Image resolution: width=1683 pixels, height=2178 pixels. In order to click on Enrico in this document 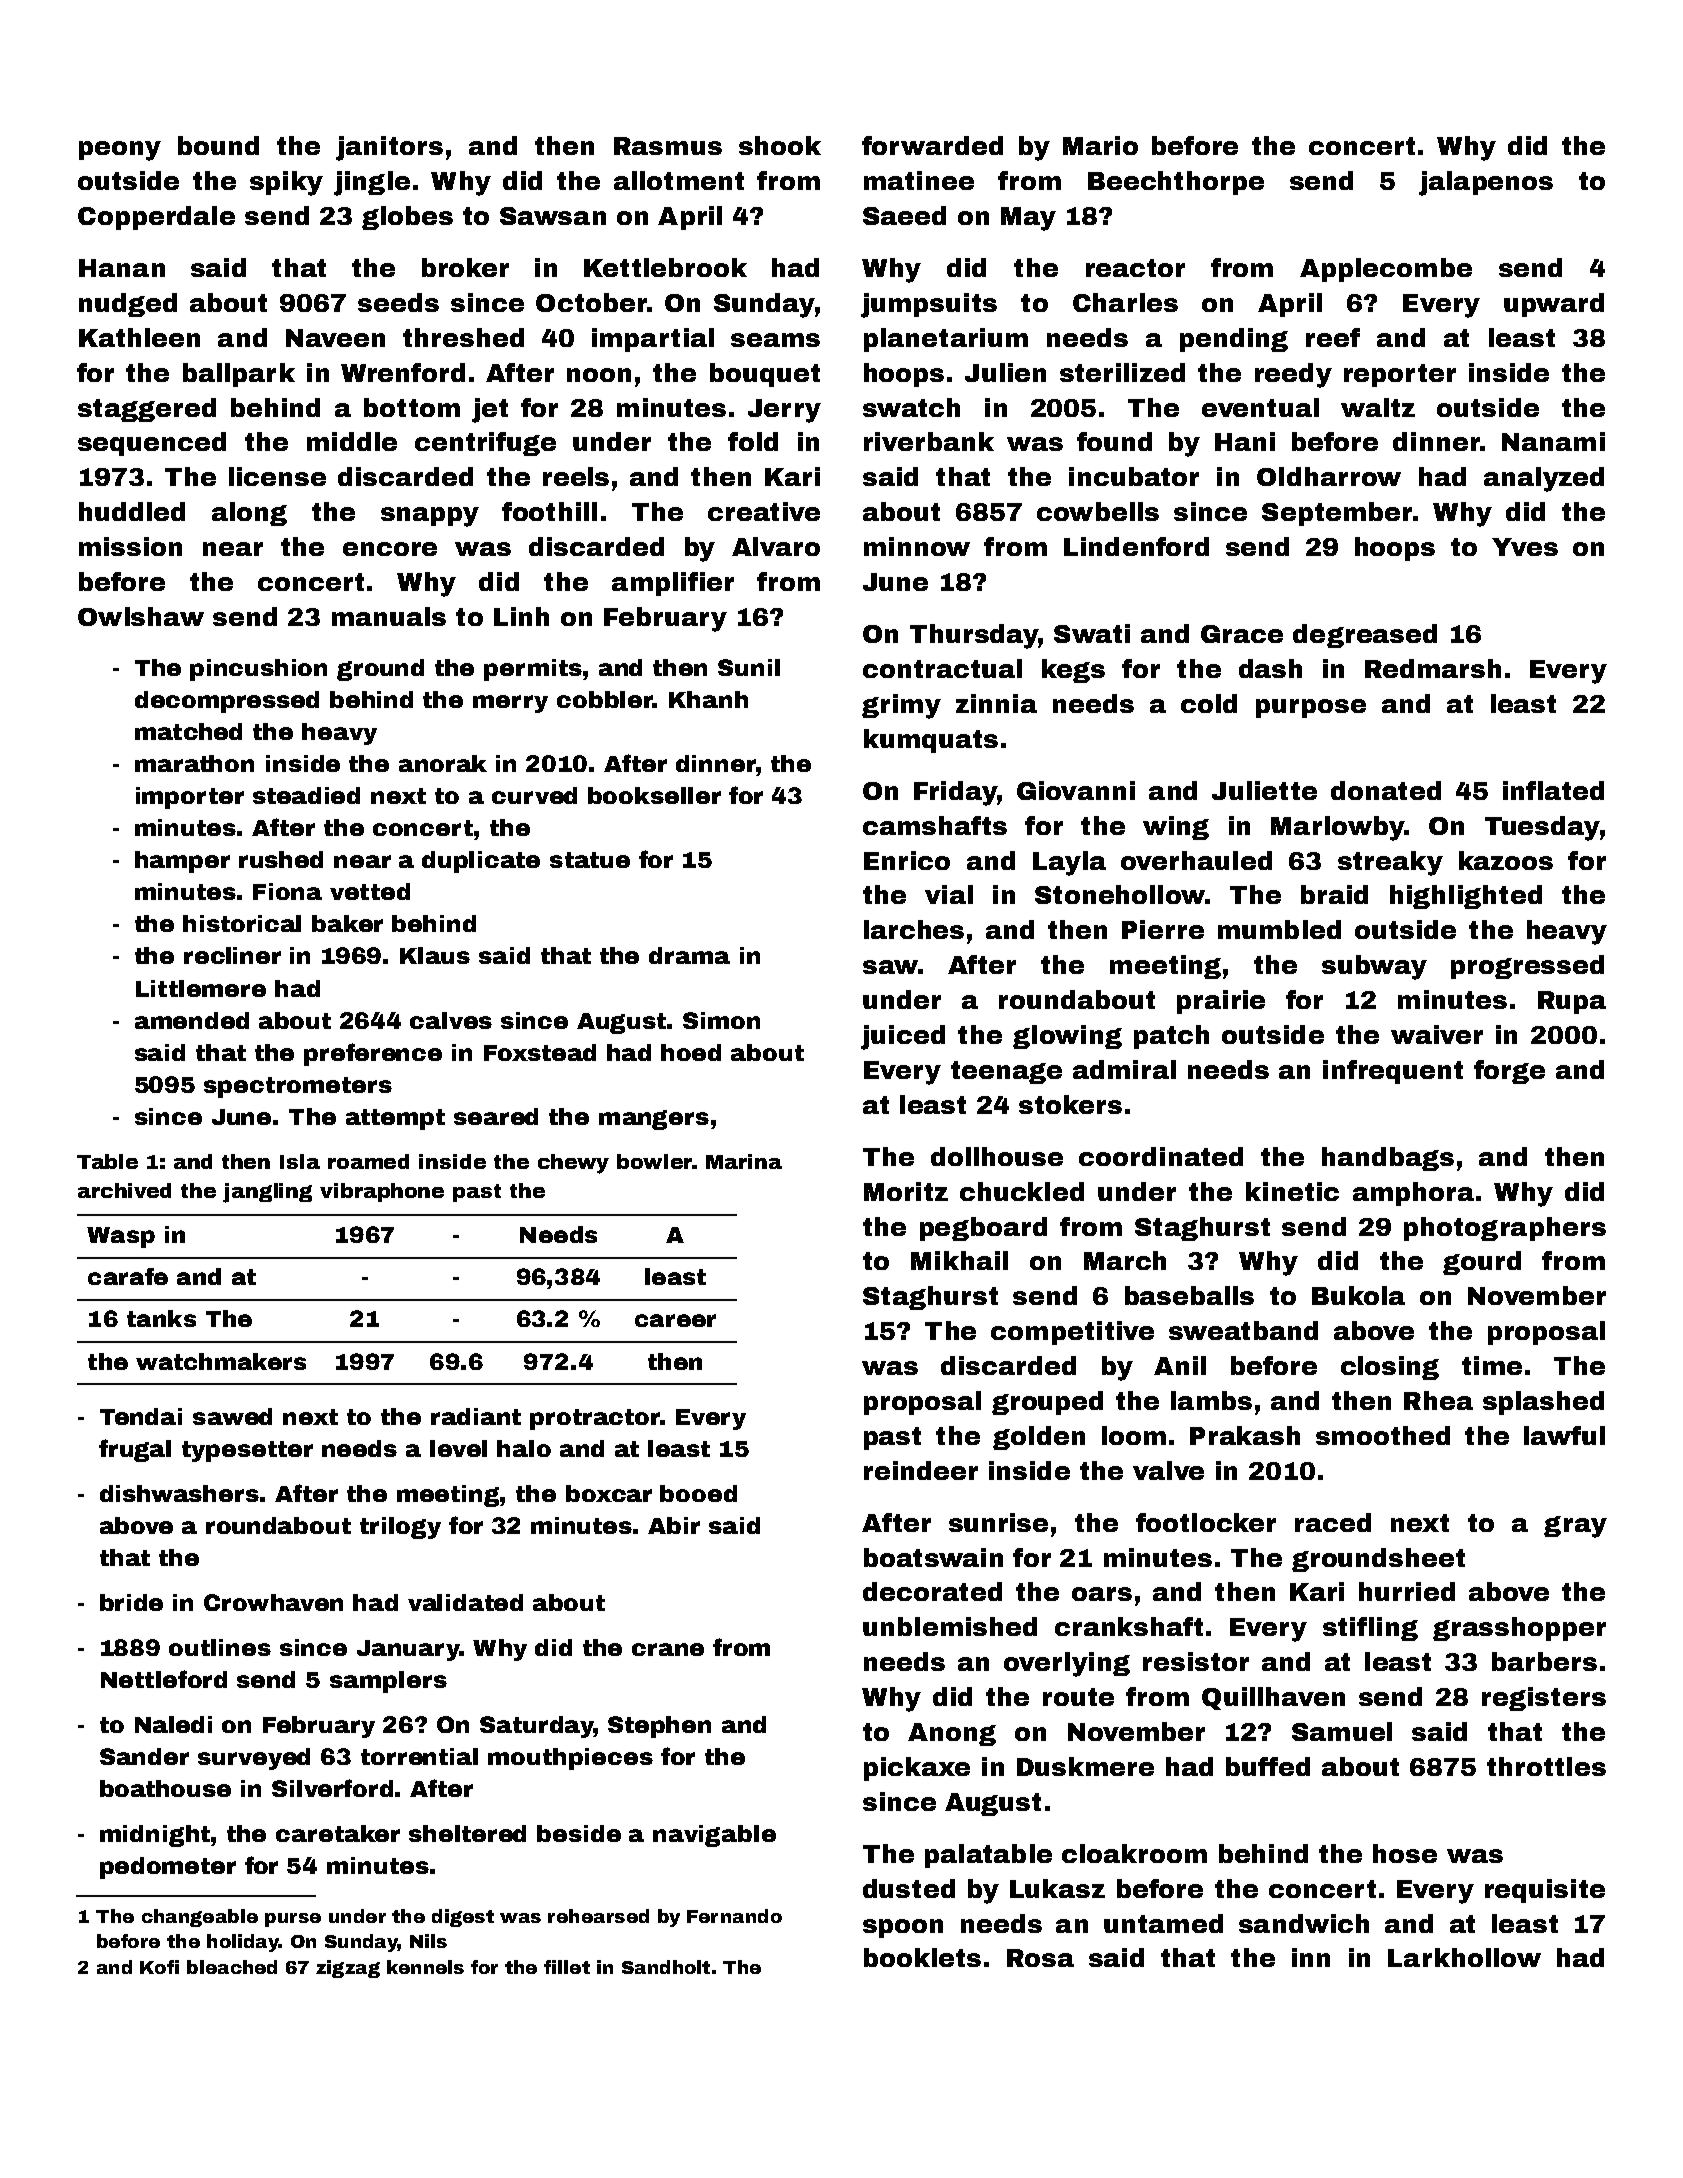, I will do `click(907, 860)`.
